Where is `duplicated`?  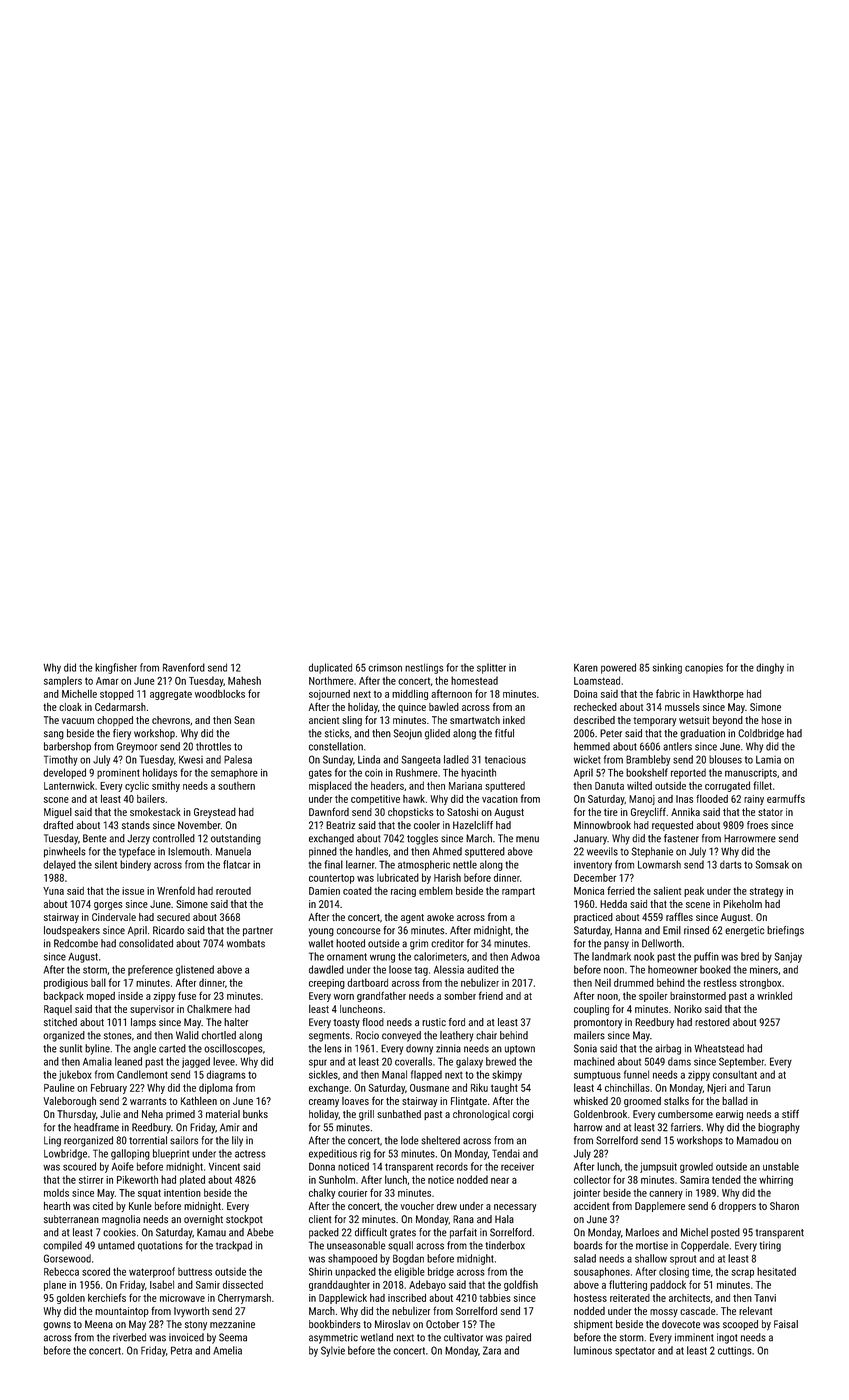
duplicated is located at coordinates (330, 668).
